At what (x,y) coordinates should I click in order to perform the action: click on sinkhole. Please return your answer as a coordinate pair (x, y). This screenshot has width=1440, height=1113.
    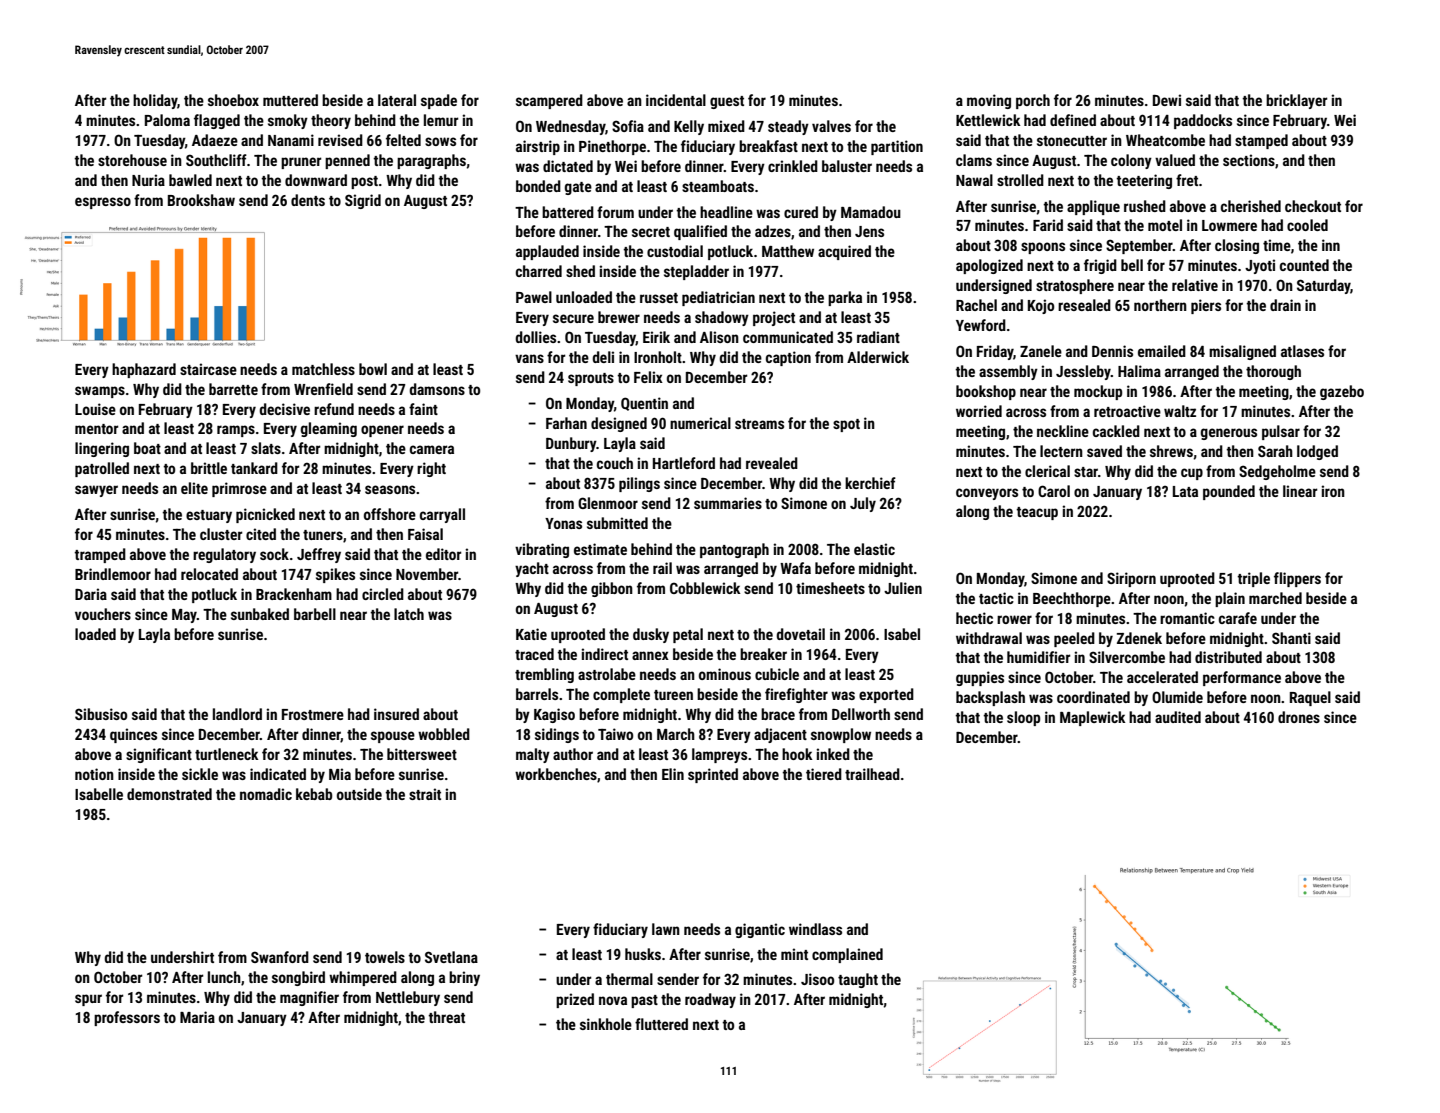
    Looking at the image, I should click on (606, 1024).
